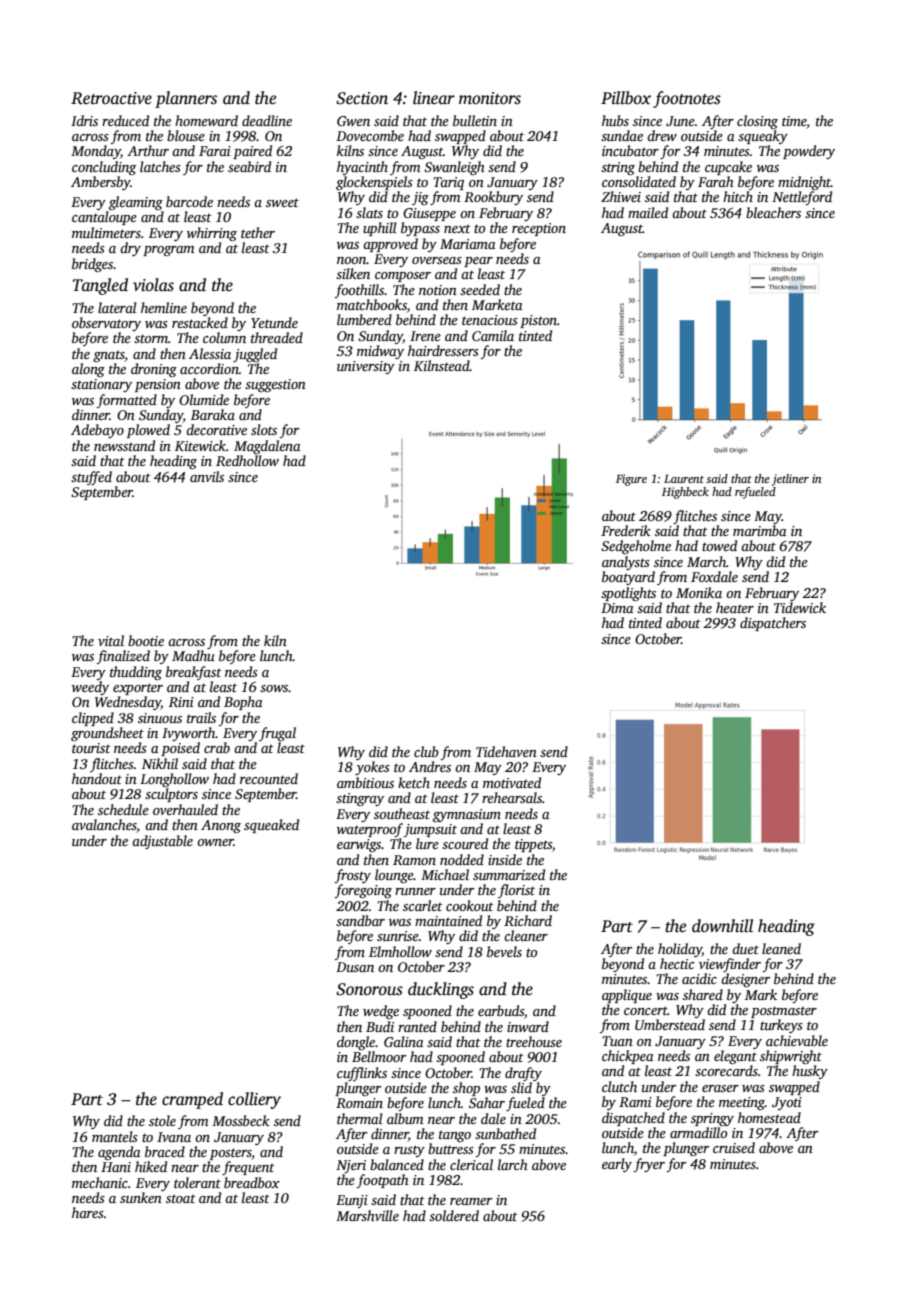 The image size is (908, 1316). What do you see at coordinates (722, 926) in the screenshot?
I see `downhill` at bounding box center [722, 926].
